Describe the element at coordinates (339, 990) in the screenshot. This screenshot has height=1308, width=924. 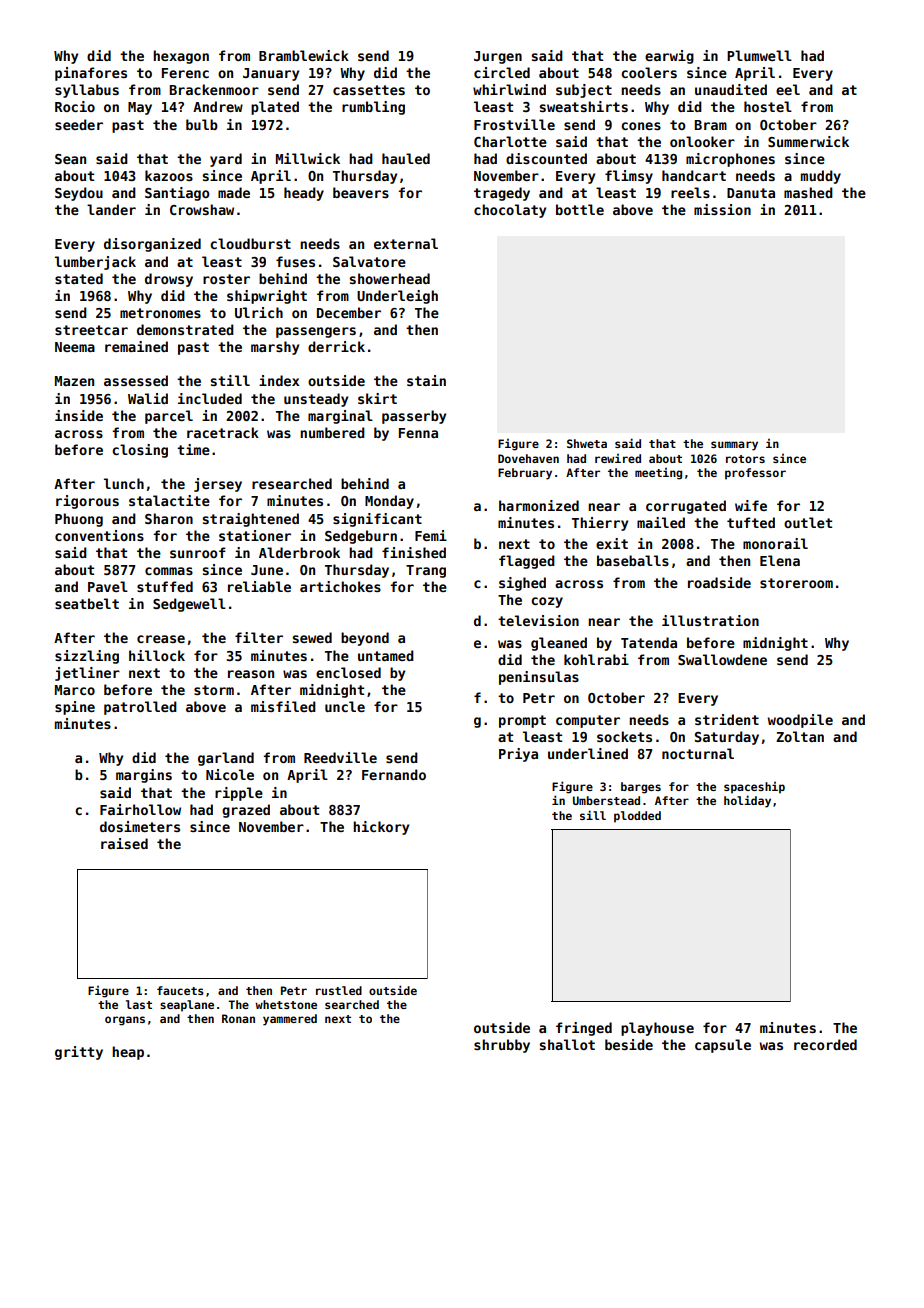
I see `rustled` at that location.
